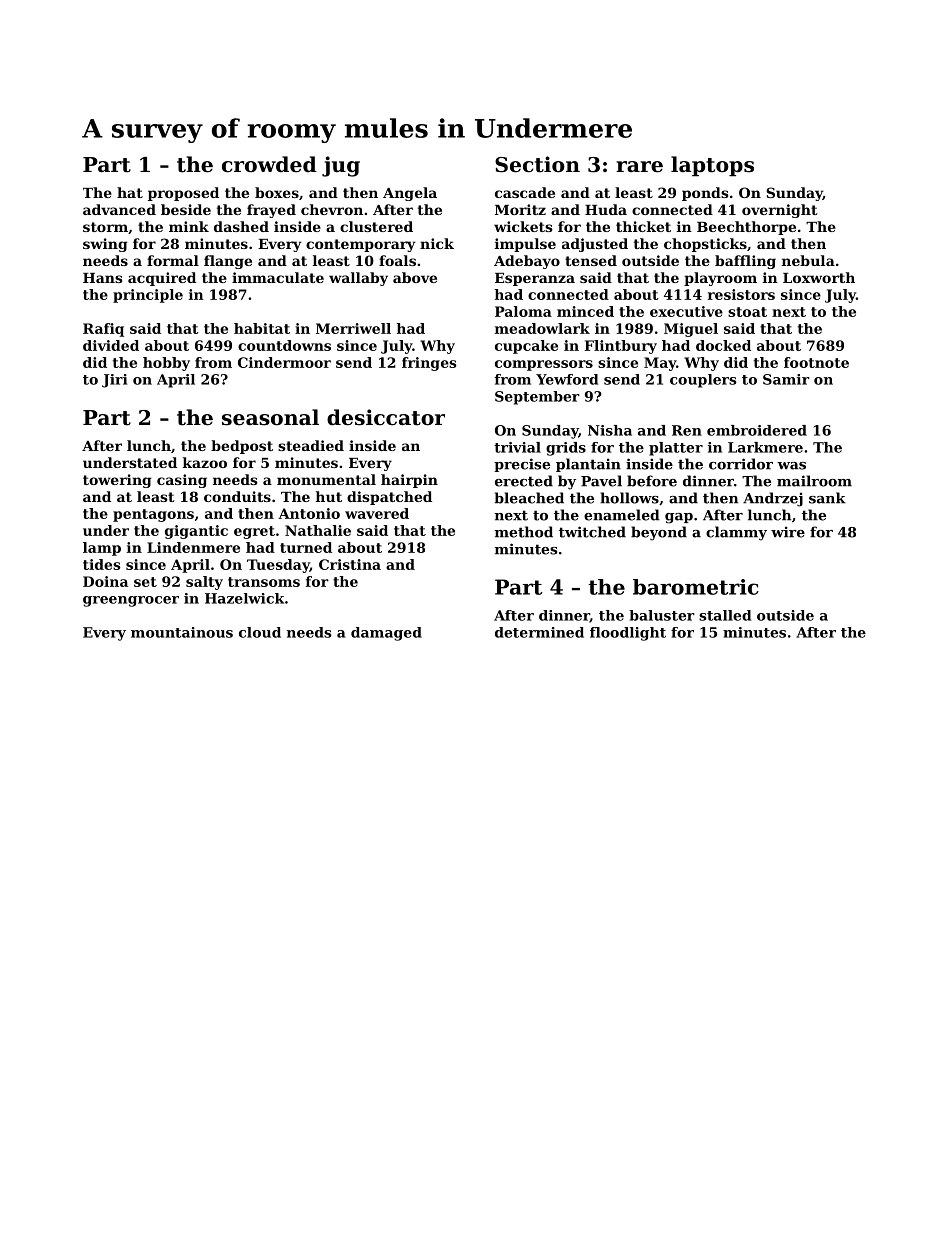  I want to click on monumental, so click(326, 479).
